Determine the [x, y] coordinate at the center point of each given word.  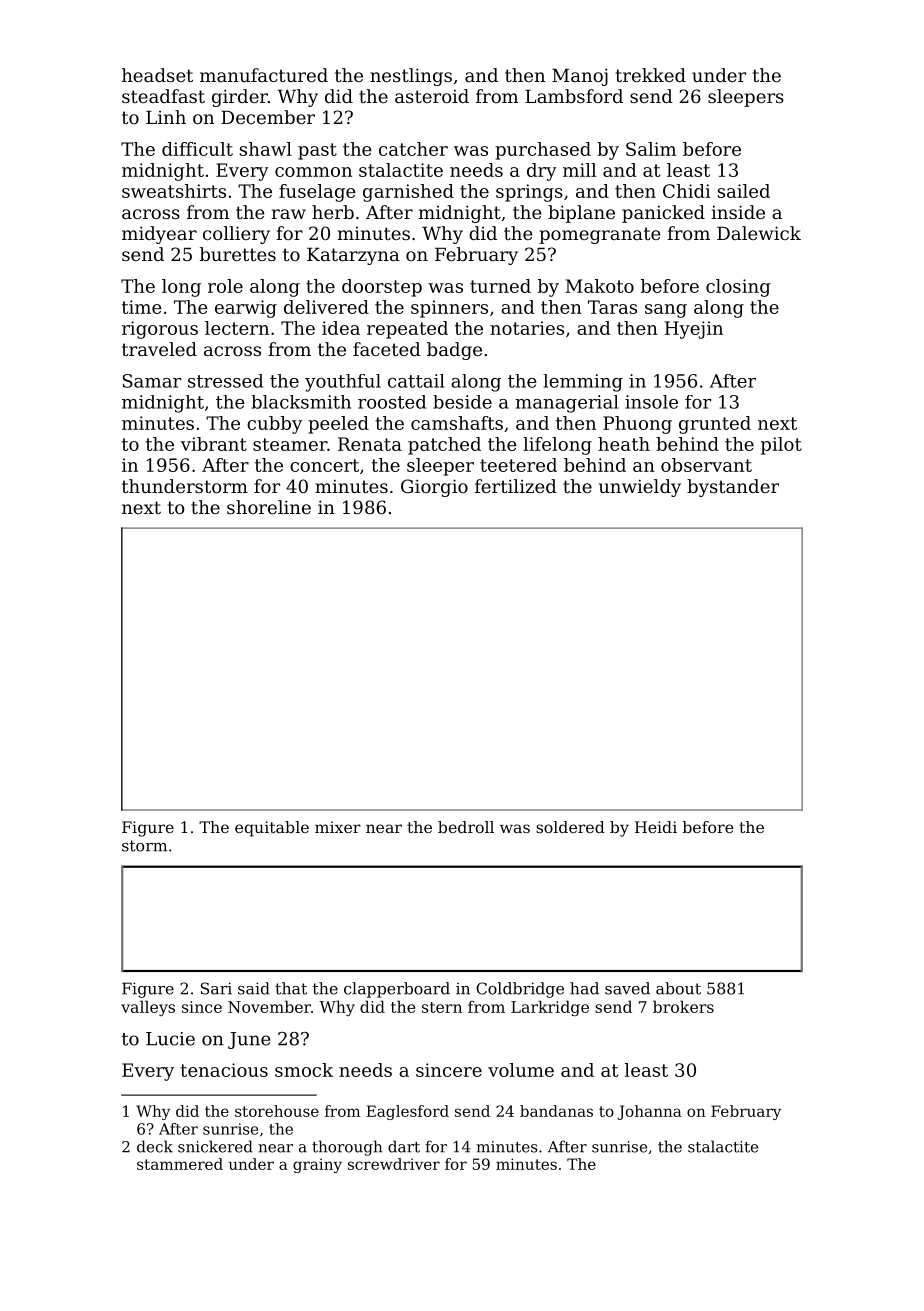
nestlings [411, 77]
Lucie [170, 1039]
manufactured [264, 75]
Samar [152, 381]
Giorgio [434, 488]
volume [521, 1070]
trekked [651, 75]
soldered [570, 827]
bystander [733, 488]
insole [651, 402]
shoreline [269, 507]
